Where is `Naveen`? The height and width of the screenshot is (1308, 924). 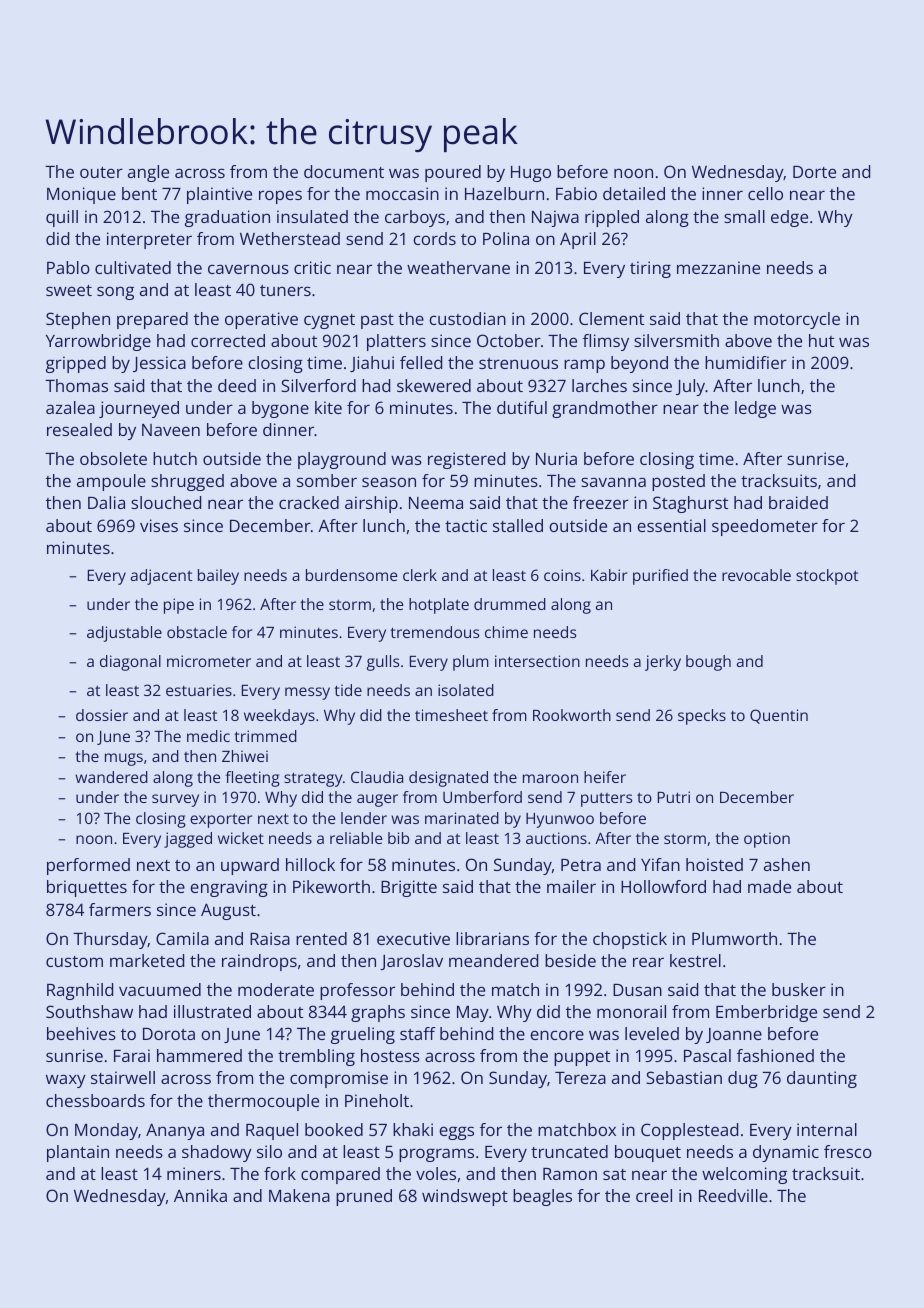 Naveen is located at coordinates (171, 430).
